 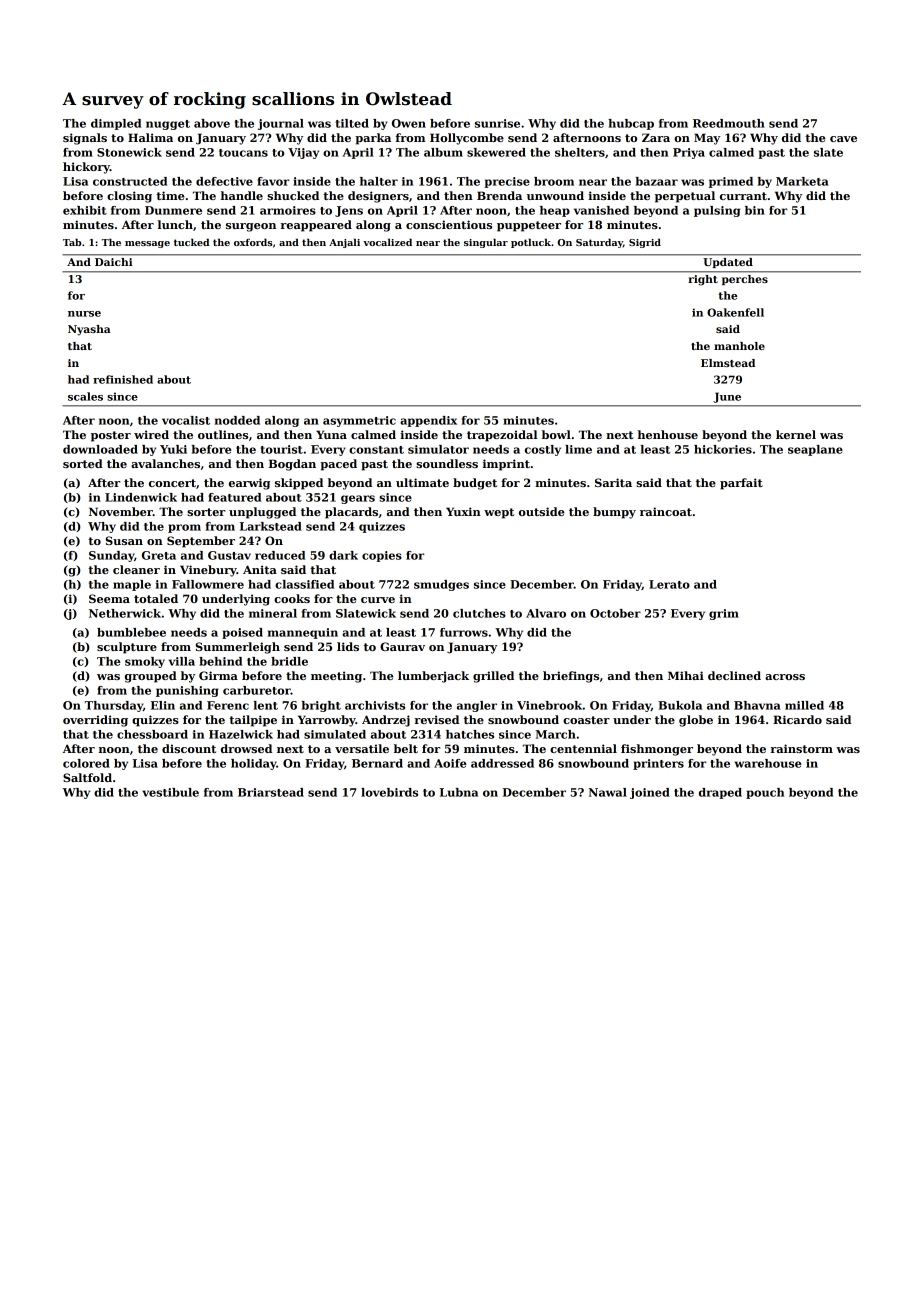 I want to click on Saltfold, so click(x=87, y=777).
